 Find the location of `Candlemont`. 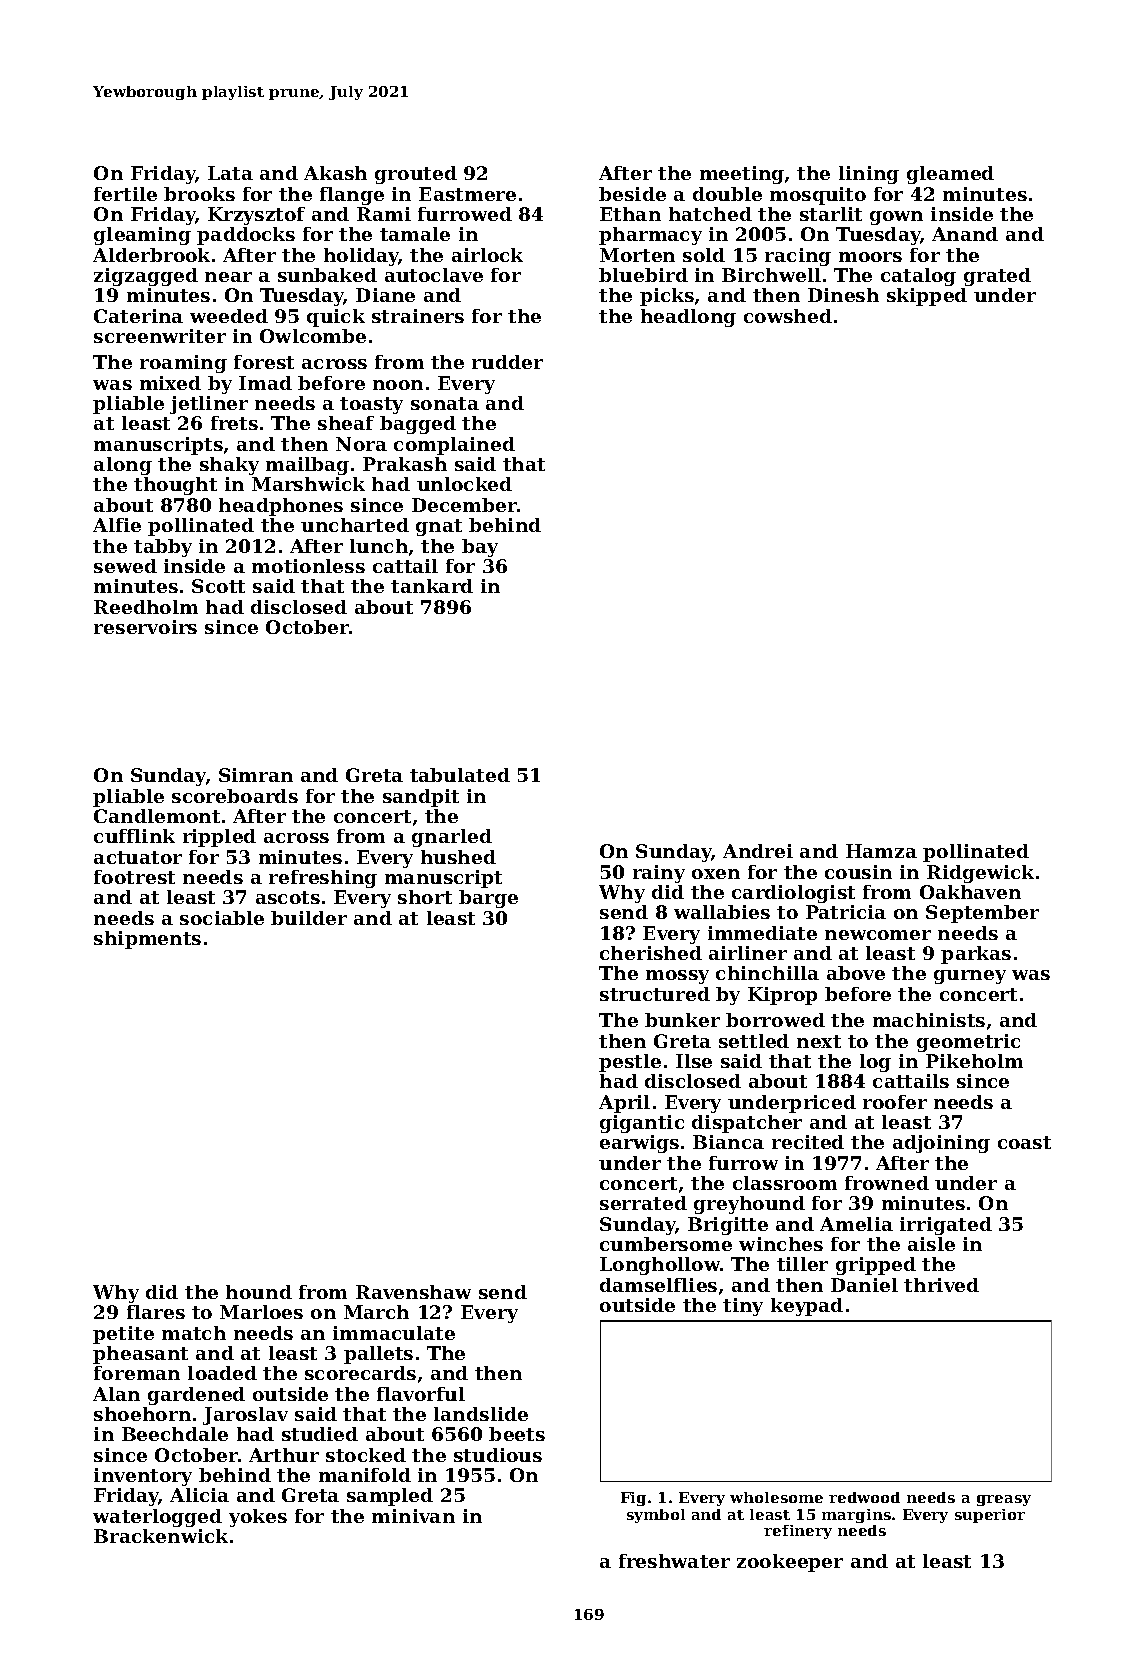

Candlemont is located at coordinates (157, 816).
